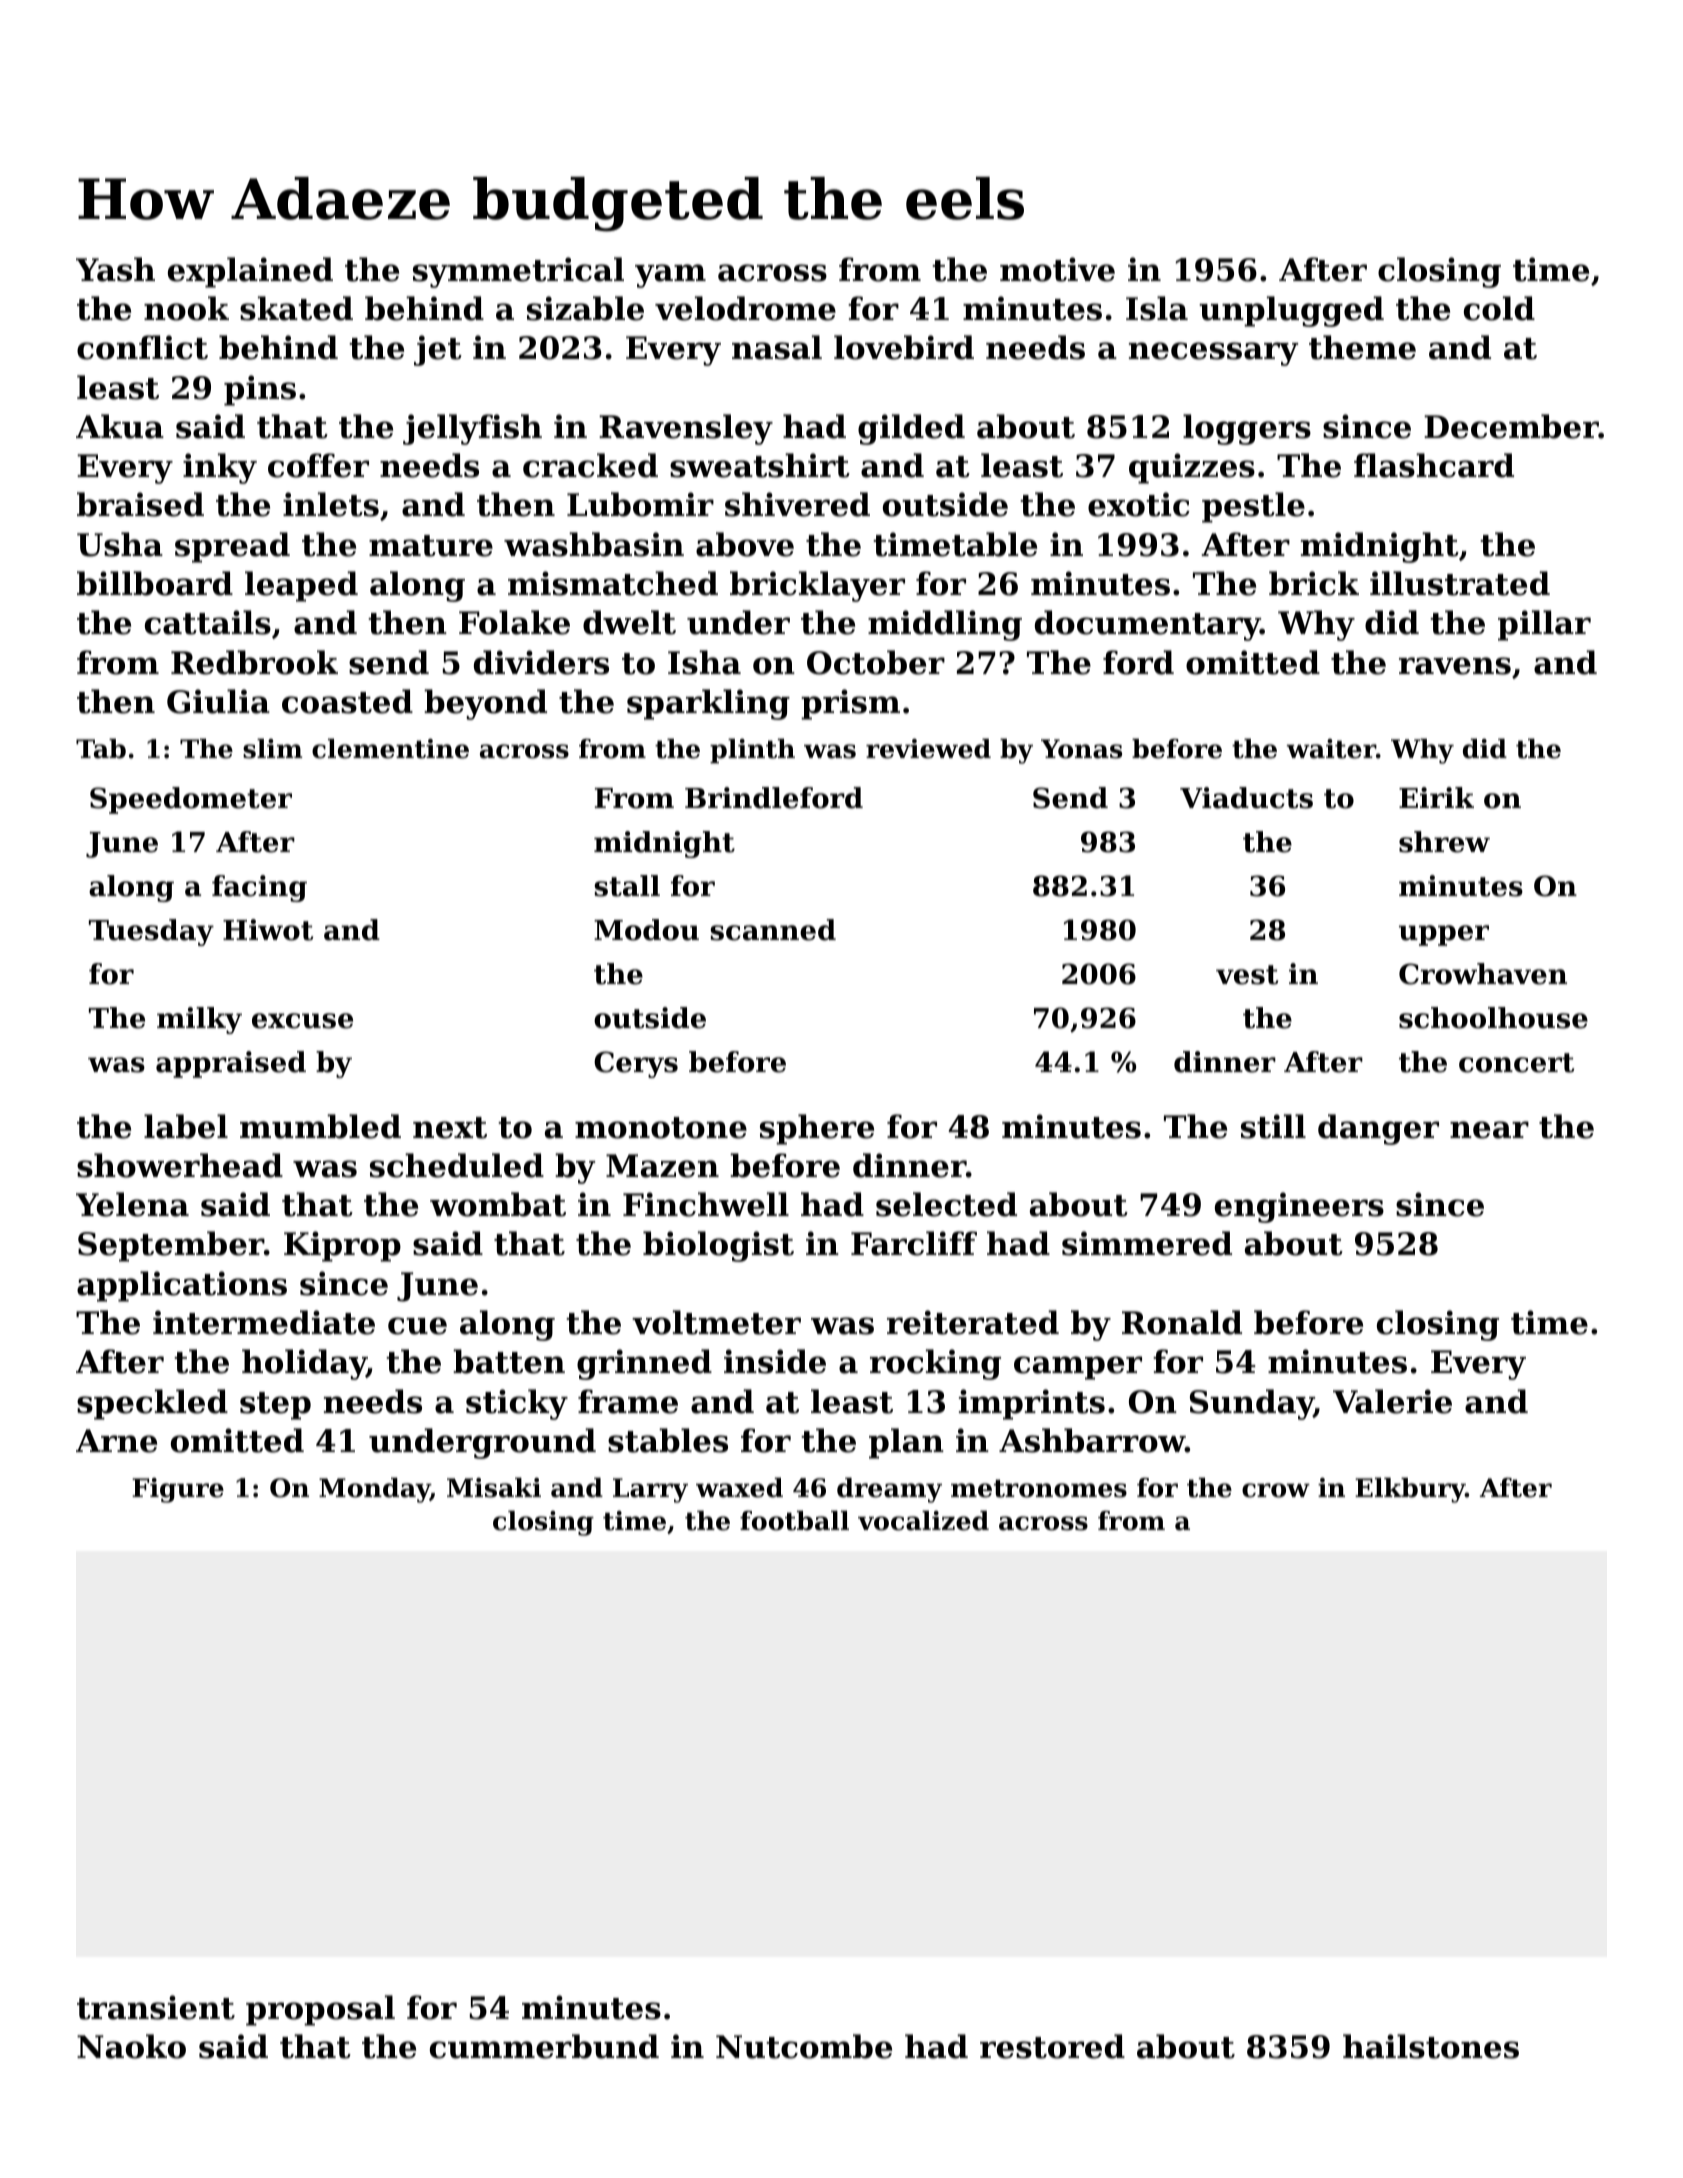  I want to click on Lubomir, so click(640, 504).
